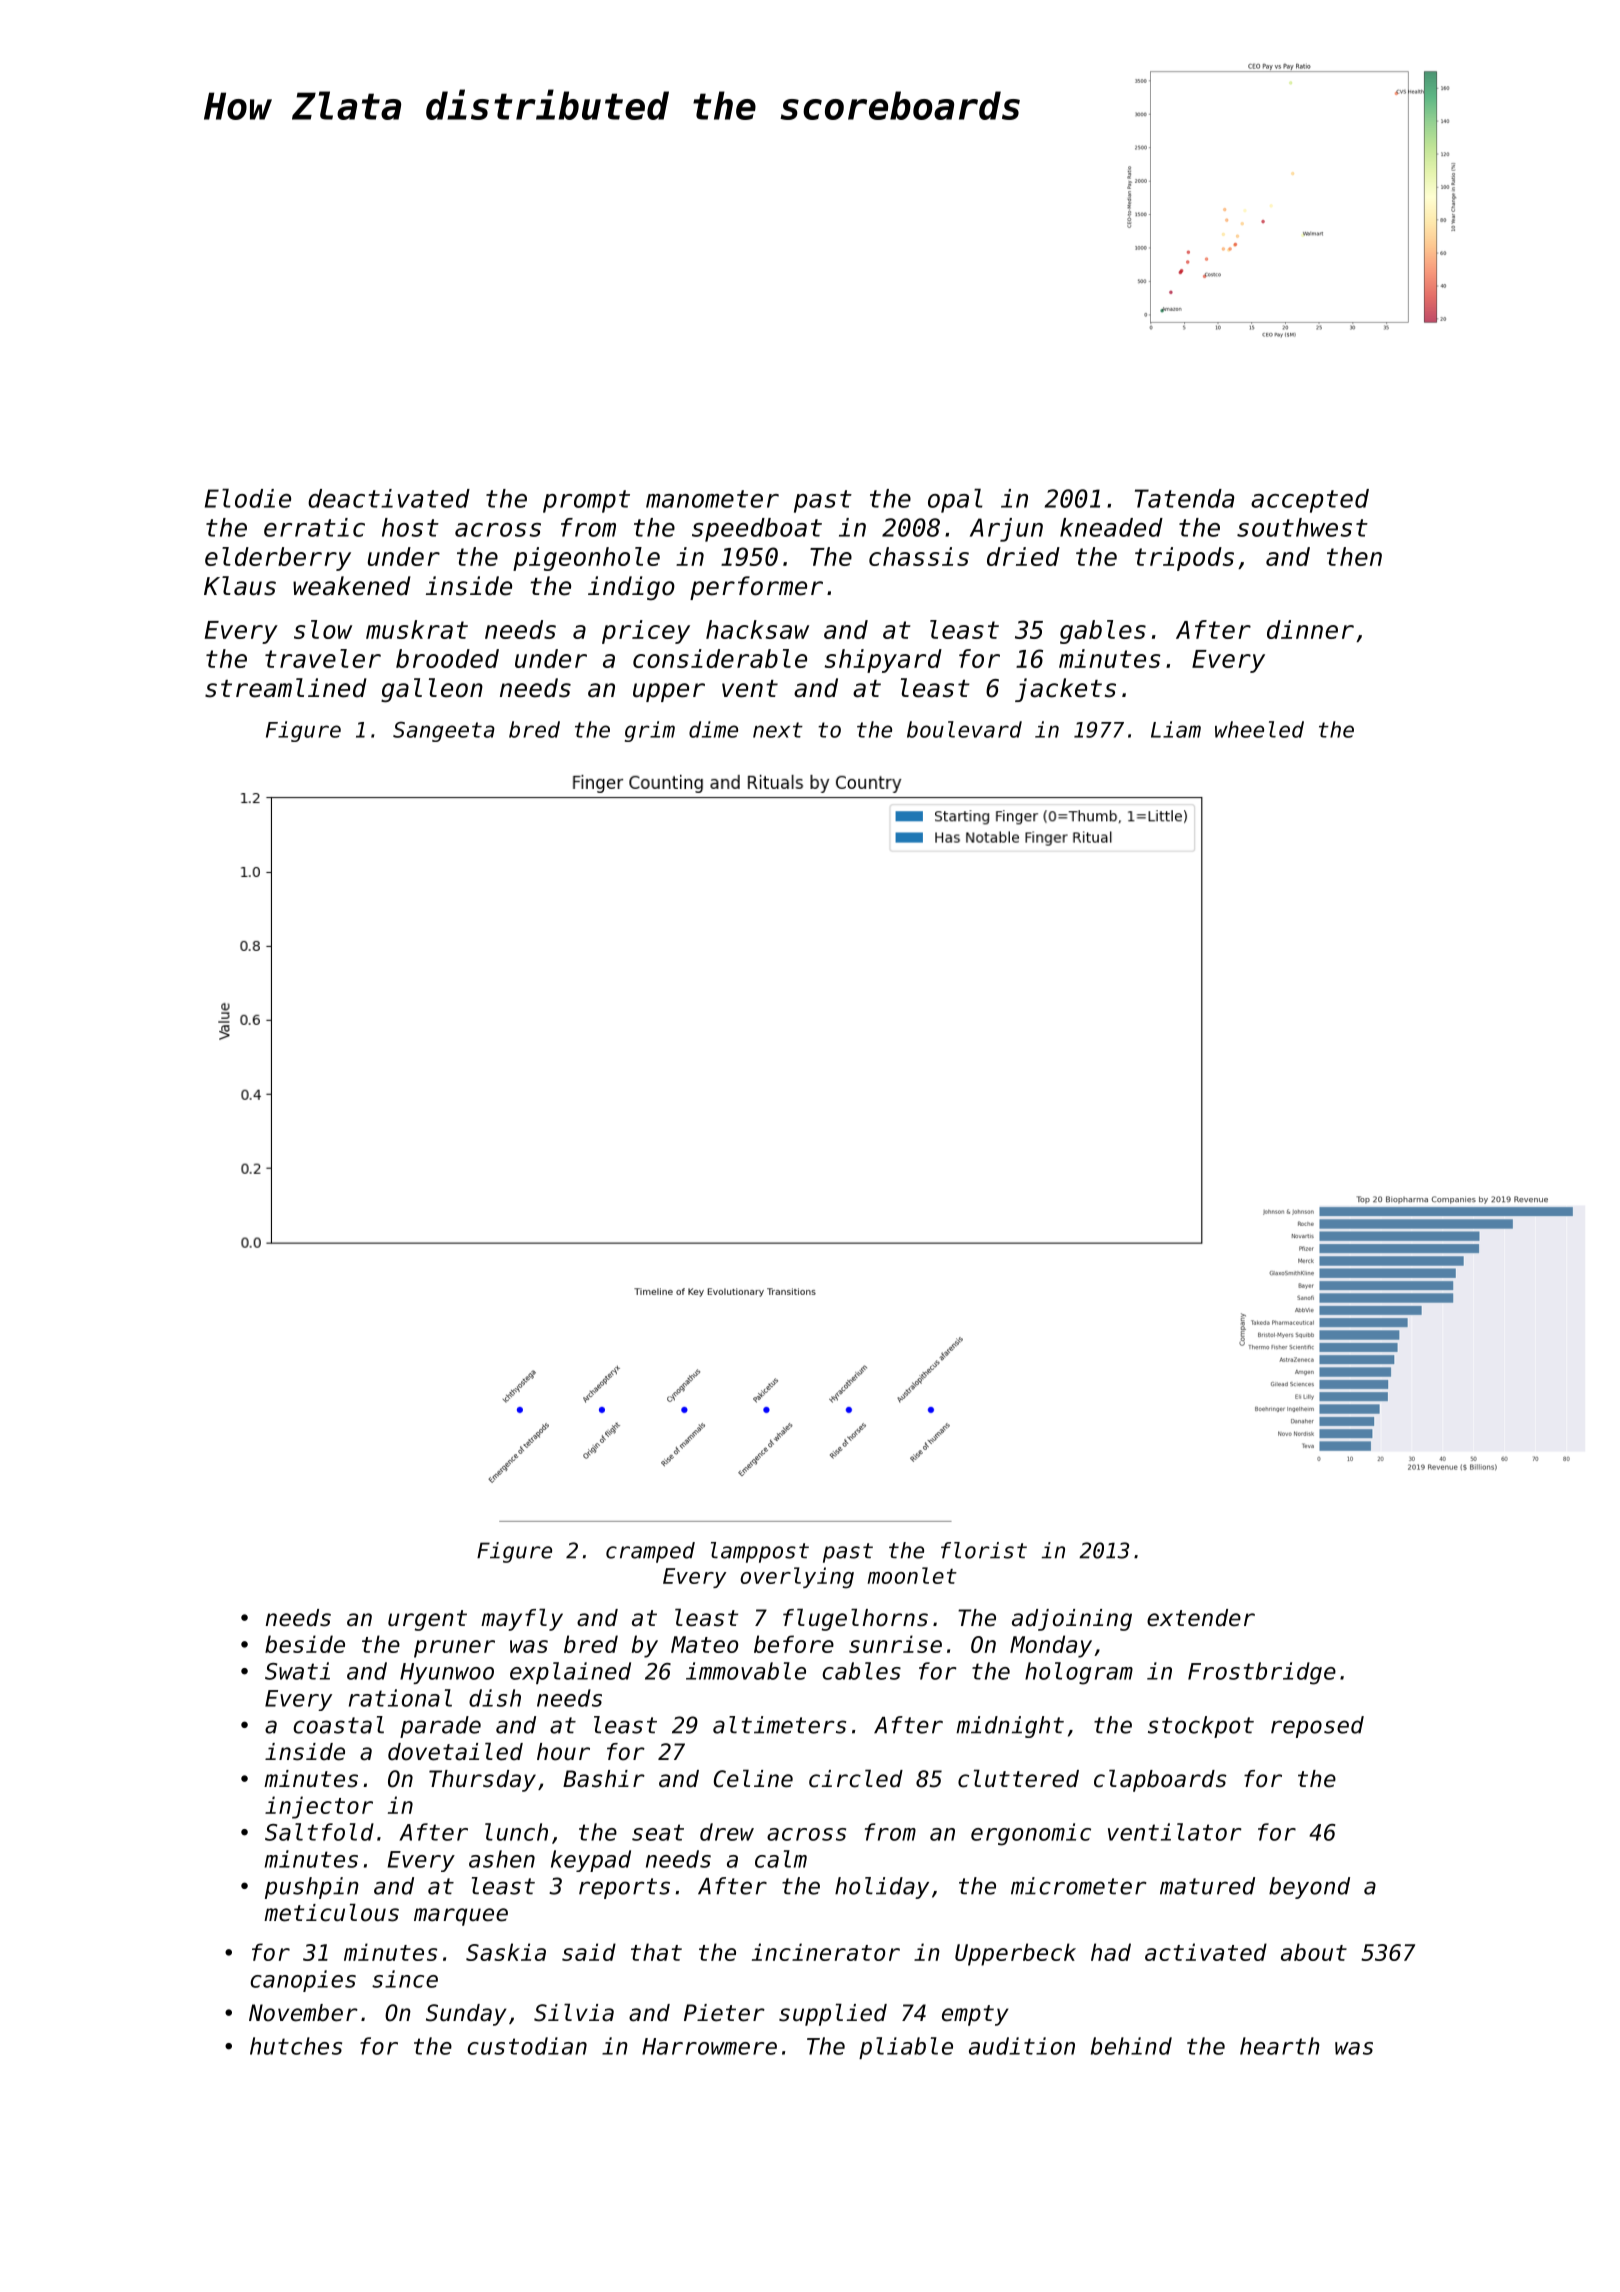 The width and height of the screenshot is (1620, 2292). I want to click on Liam, so click(1176, 729).
